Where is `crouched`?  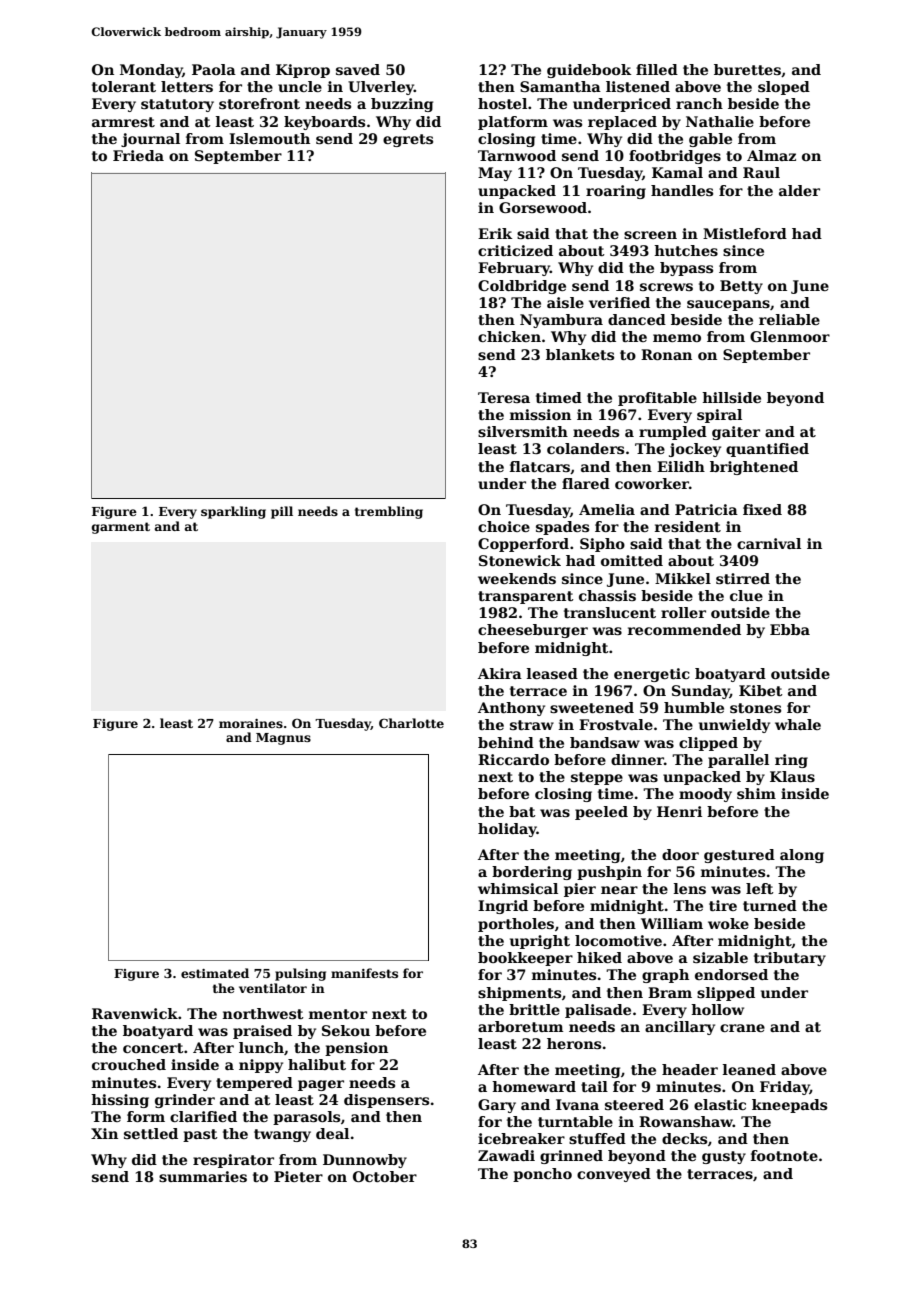 crouched is located at coordinates (129, 1064).
